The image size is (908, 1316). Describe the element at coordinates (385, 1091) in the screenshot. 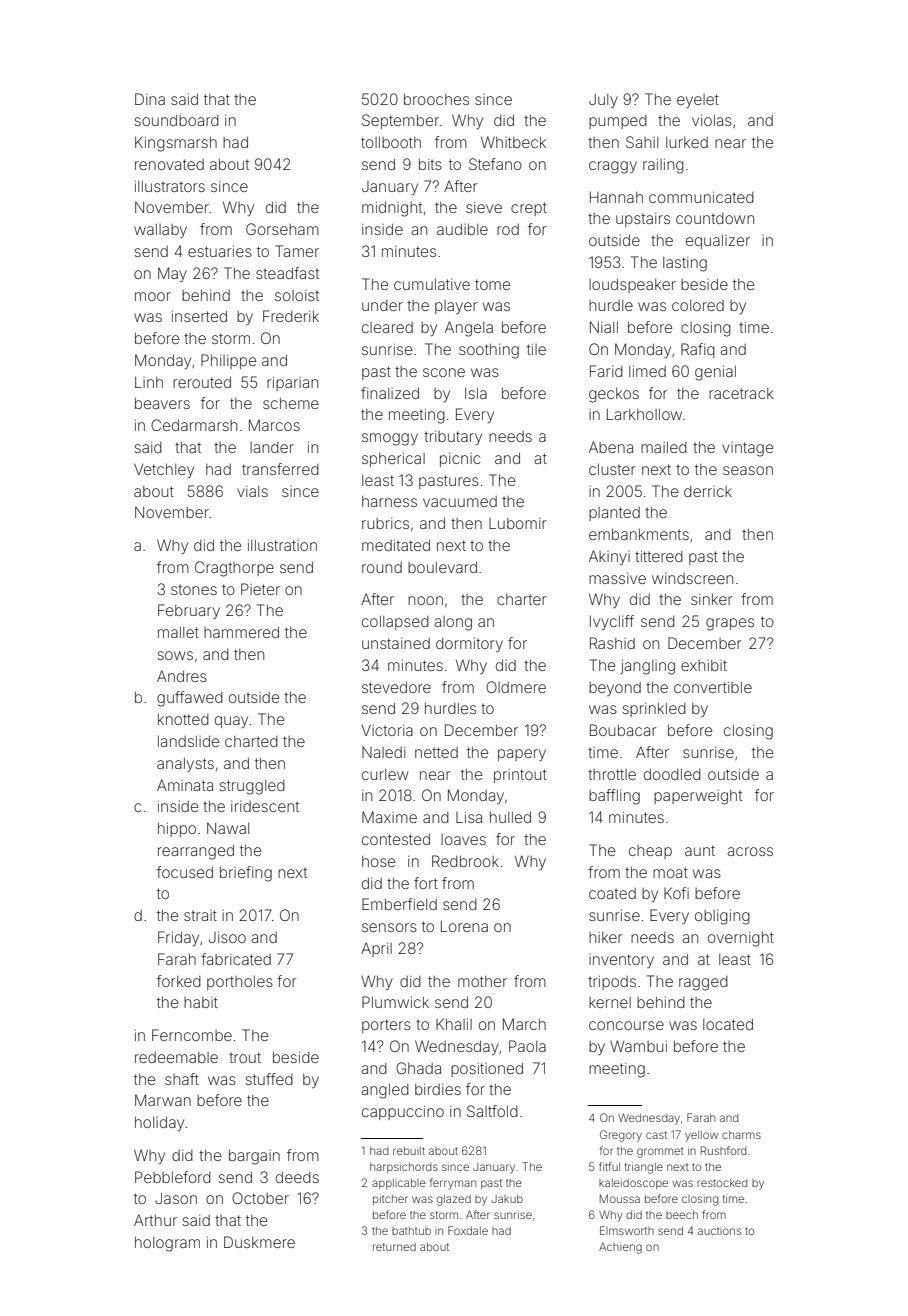

I see `angled` at that location.
